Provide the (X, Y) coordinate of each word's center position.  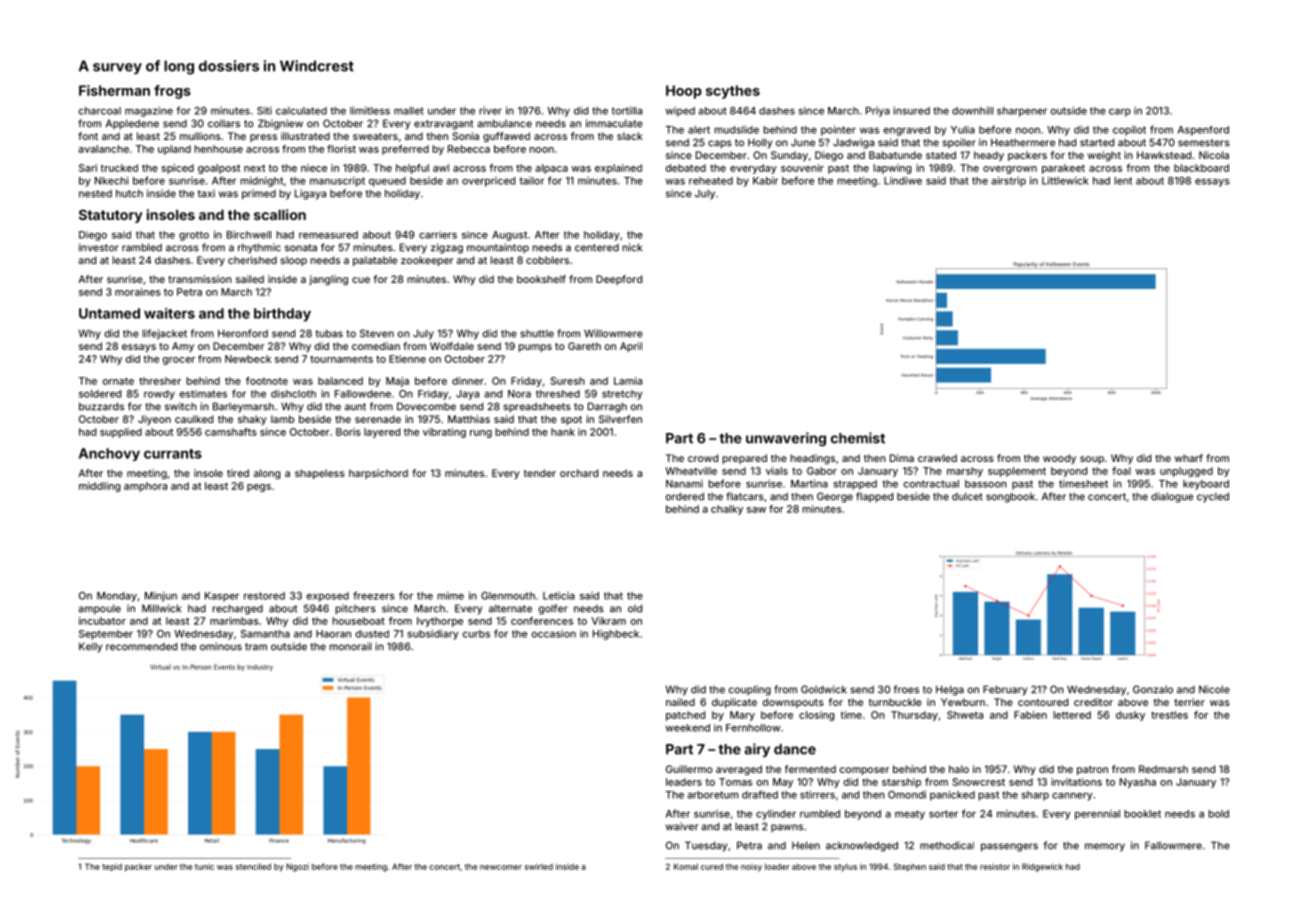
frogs (172, 92)
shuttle (537, 334)
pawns (787, 828)
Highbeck (616, 634)
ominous (221, 646)
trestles (1169, 715)
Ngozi (297, 867)
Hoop (684, 92)
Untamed (109, 313)
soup (1092, 460)
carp (1120, 113)
